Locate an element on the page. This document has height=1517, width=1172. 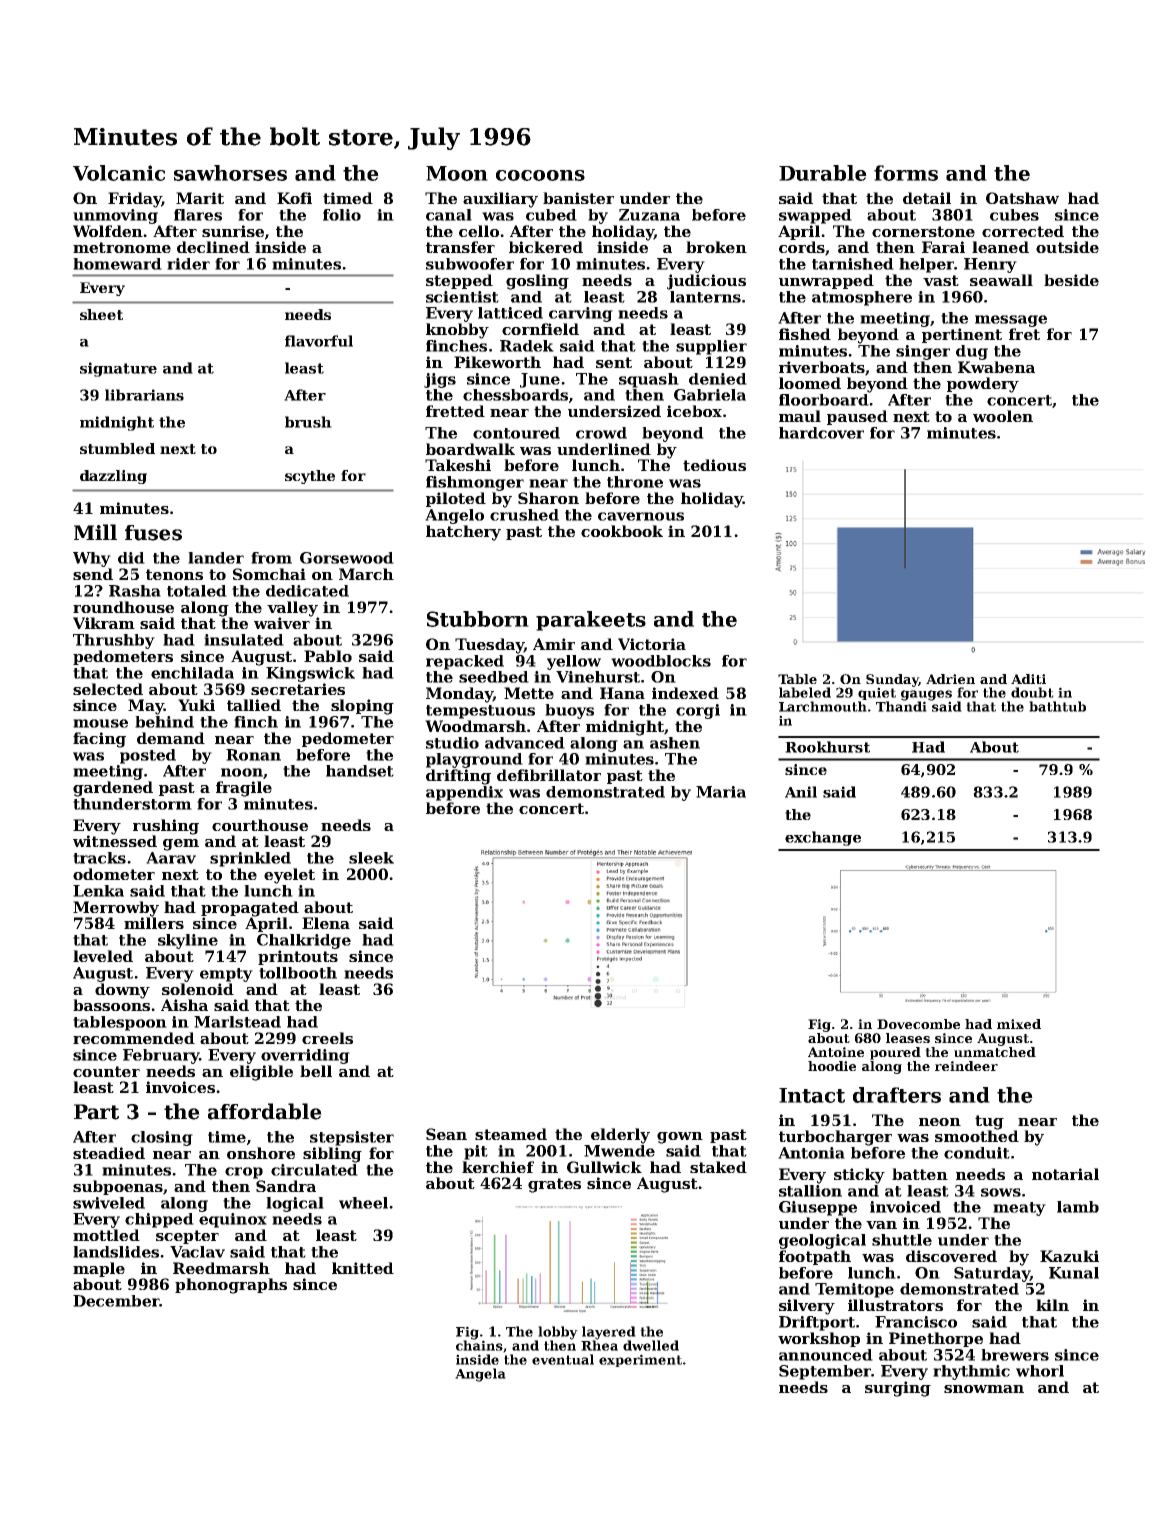
crowd is located at coordinates (601, 433).
